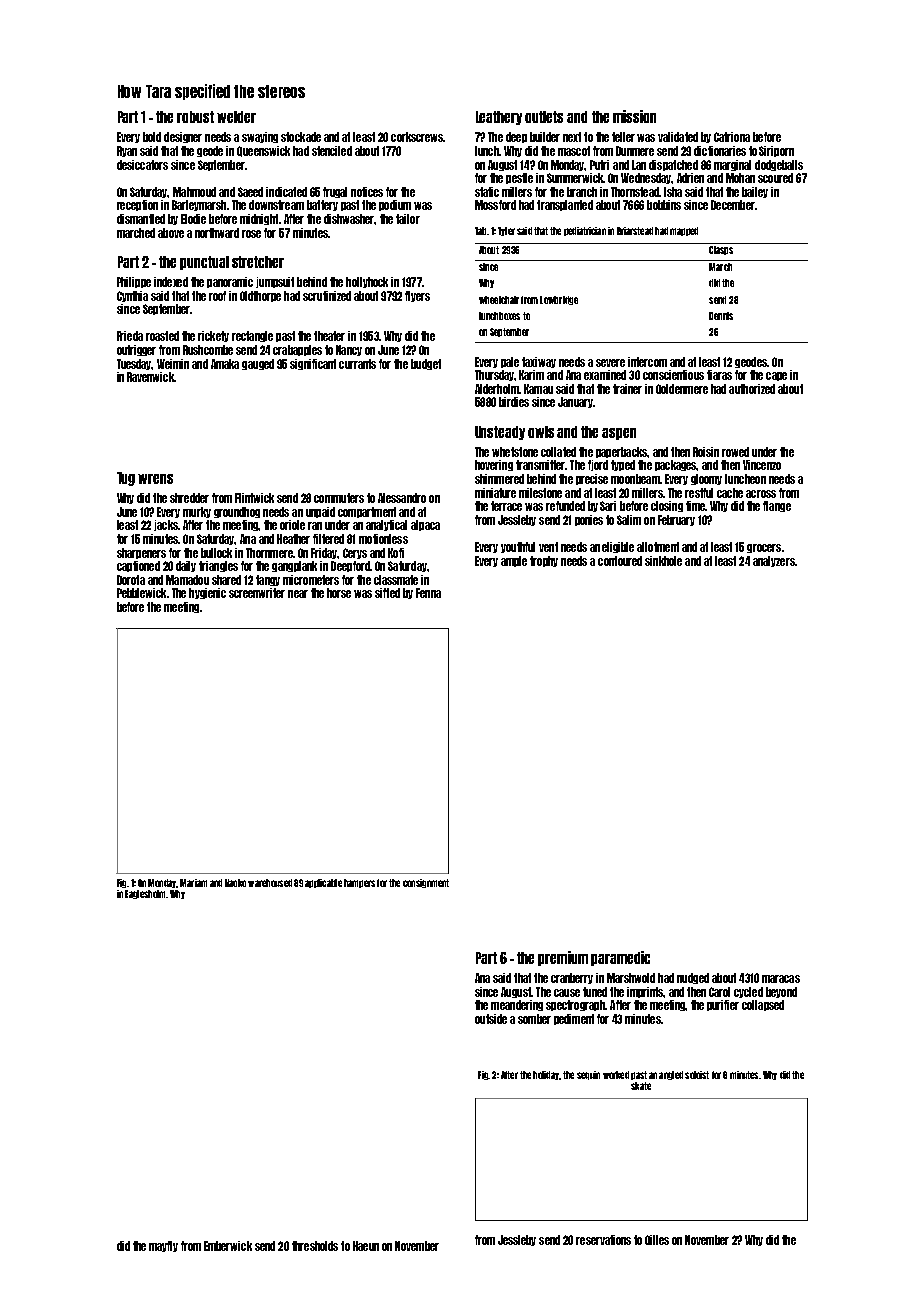  I want to click on Leathery, so click(499, 118).
